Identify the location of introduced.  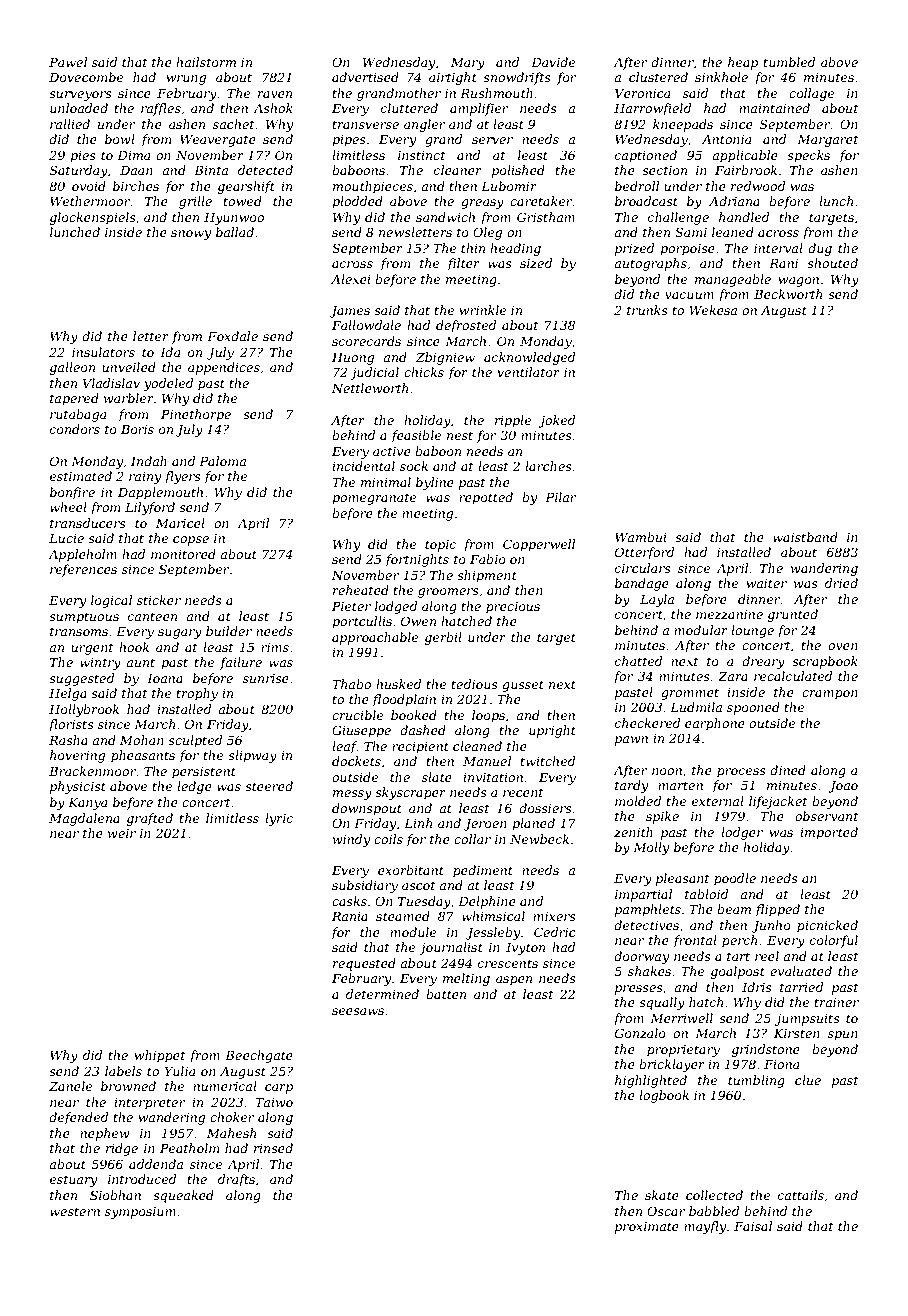
(142, 1179).
